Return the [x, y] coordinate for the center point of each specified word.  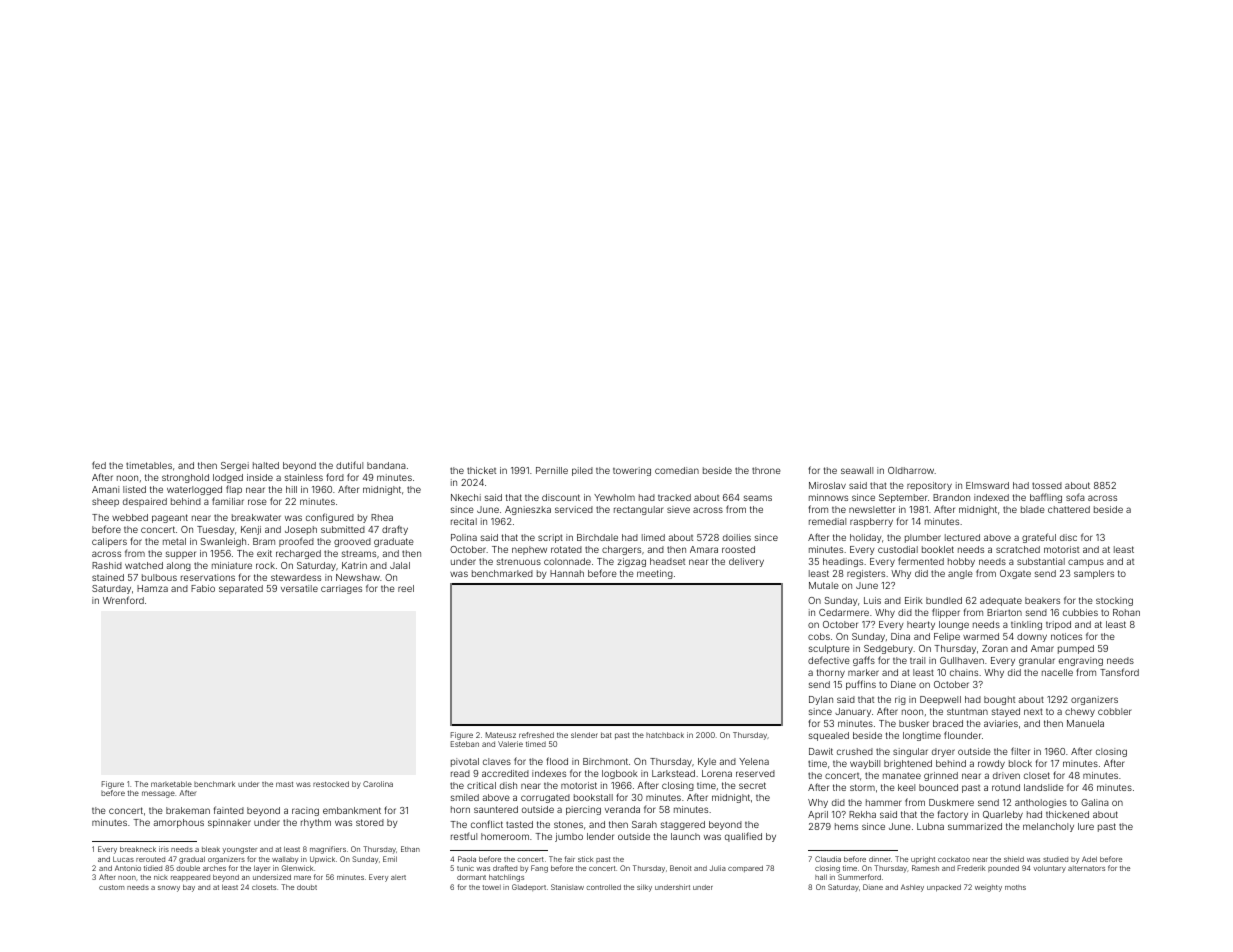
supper [181, 555]
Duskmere [951, 802]
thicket [481, 470]
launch [685, 836]
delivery [746, 562]
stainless [304, 477]
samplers [1094, 574]
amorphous [178, 823]
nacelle [1057, 672]
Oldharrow [911, 470]
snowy [169, 889]
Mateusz [501, 735]
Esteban [465, 744]
